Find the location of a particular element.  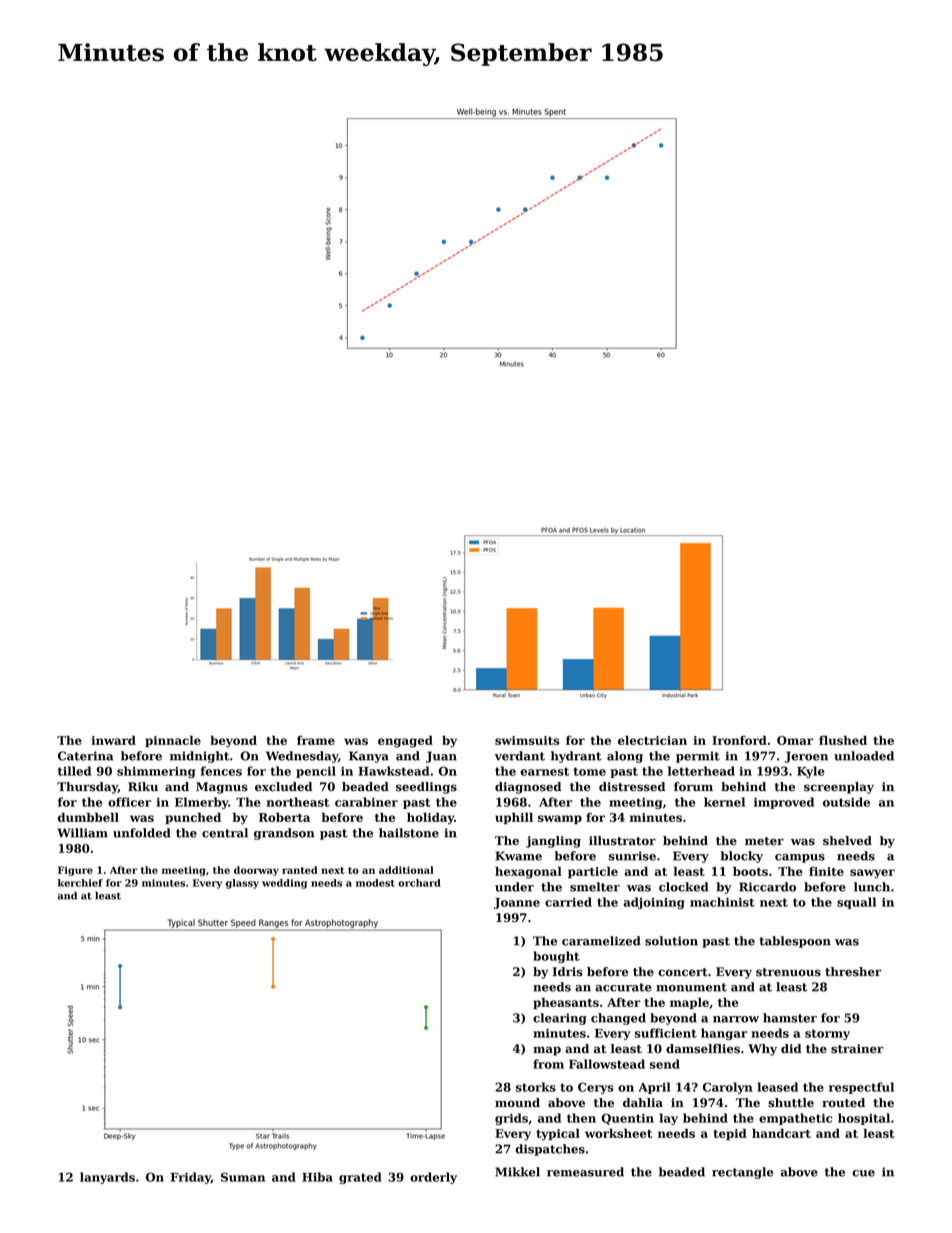

verdant is located at coordinates (520, 756).
